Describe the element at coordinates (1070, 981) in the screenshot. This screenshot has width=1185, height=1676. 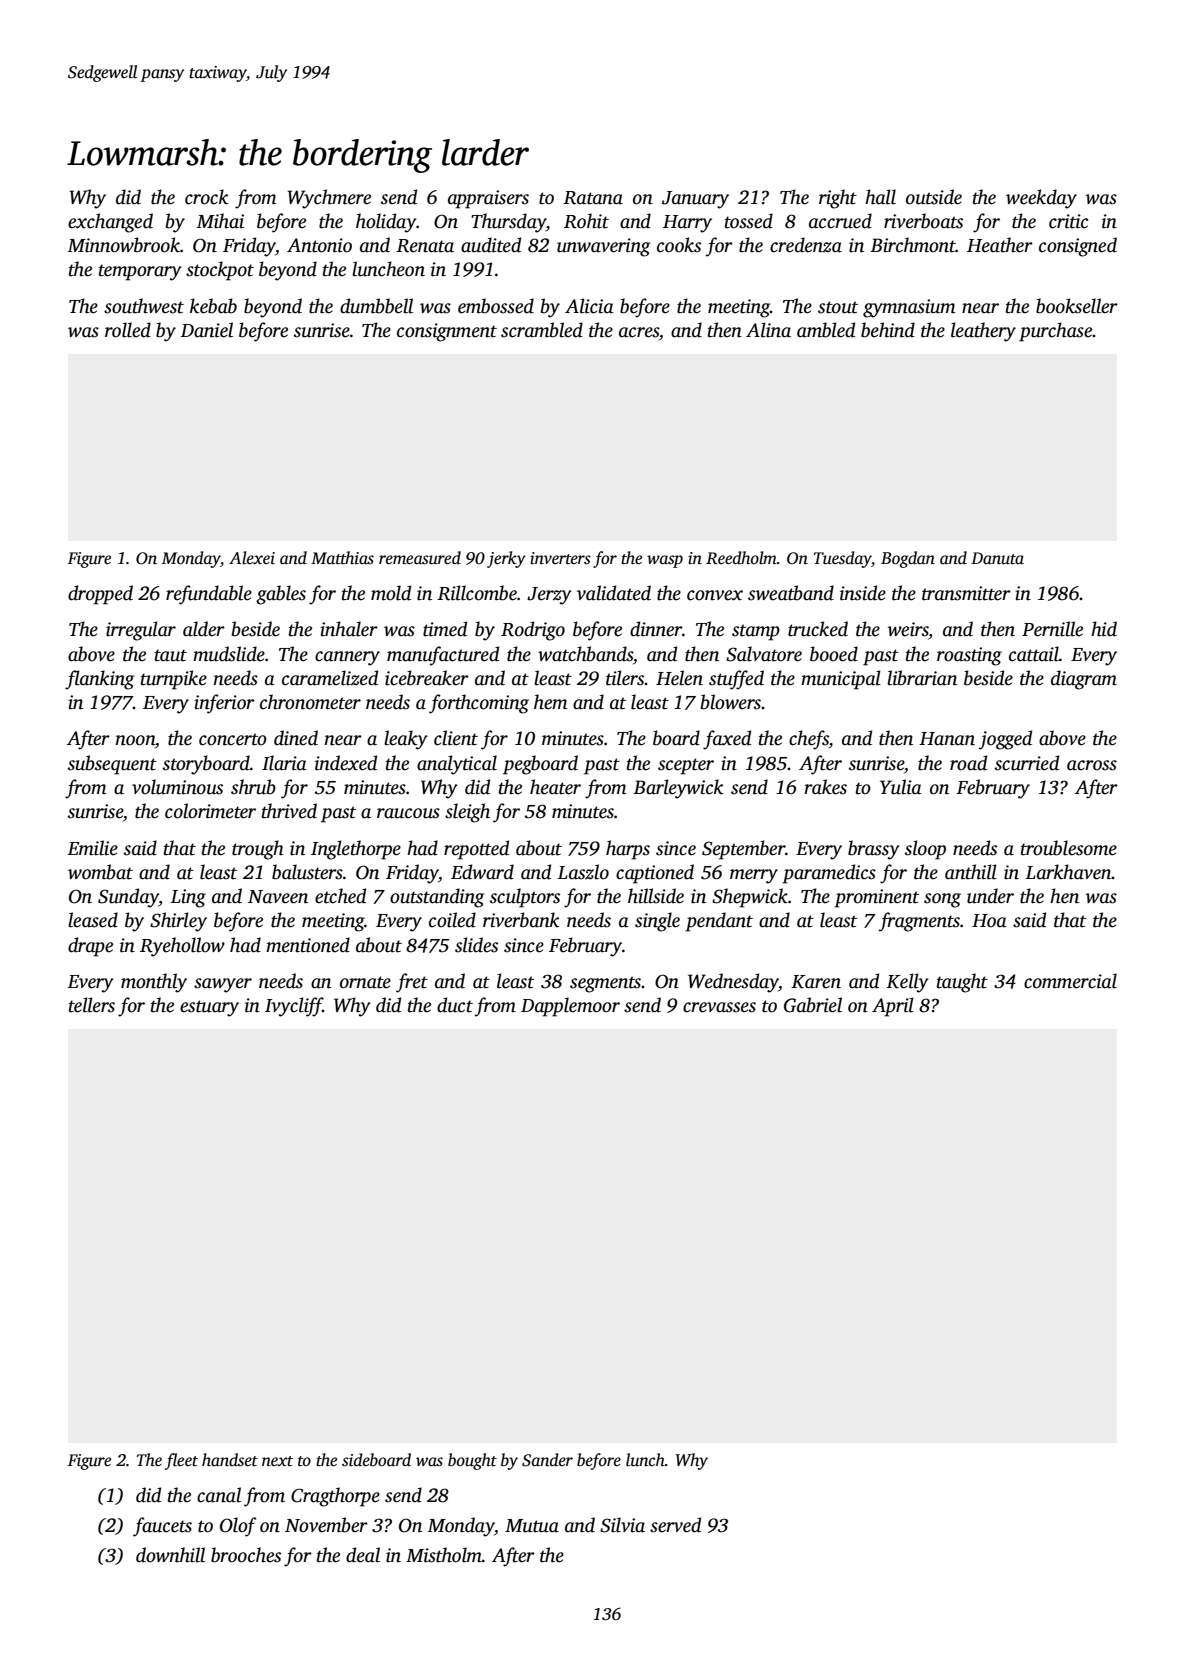
I see `commercial` at that location.
